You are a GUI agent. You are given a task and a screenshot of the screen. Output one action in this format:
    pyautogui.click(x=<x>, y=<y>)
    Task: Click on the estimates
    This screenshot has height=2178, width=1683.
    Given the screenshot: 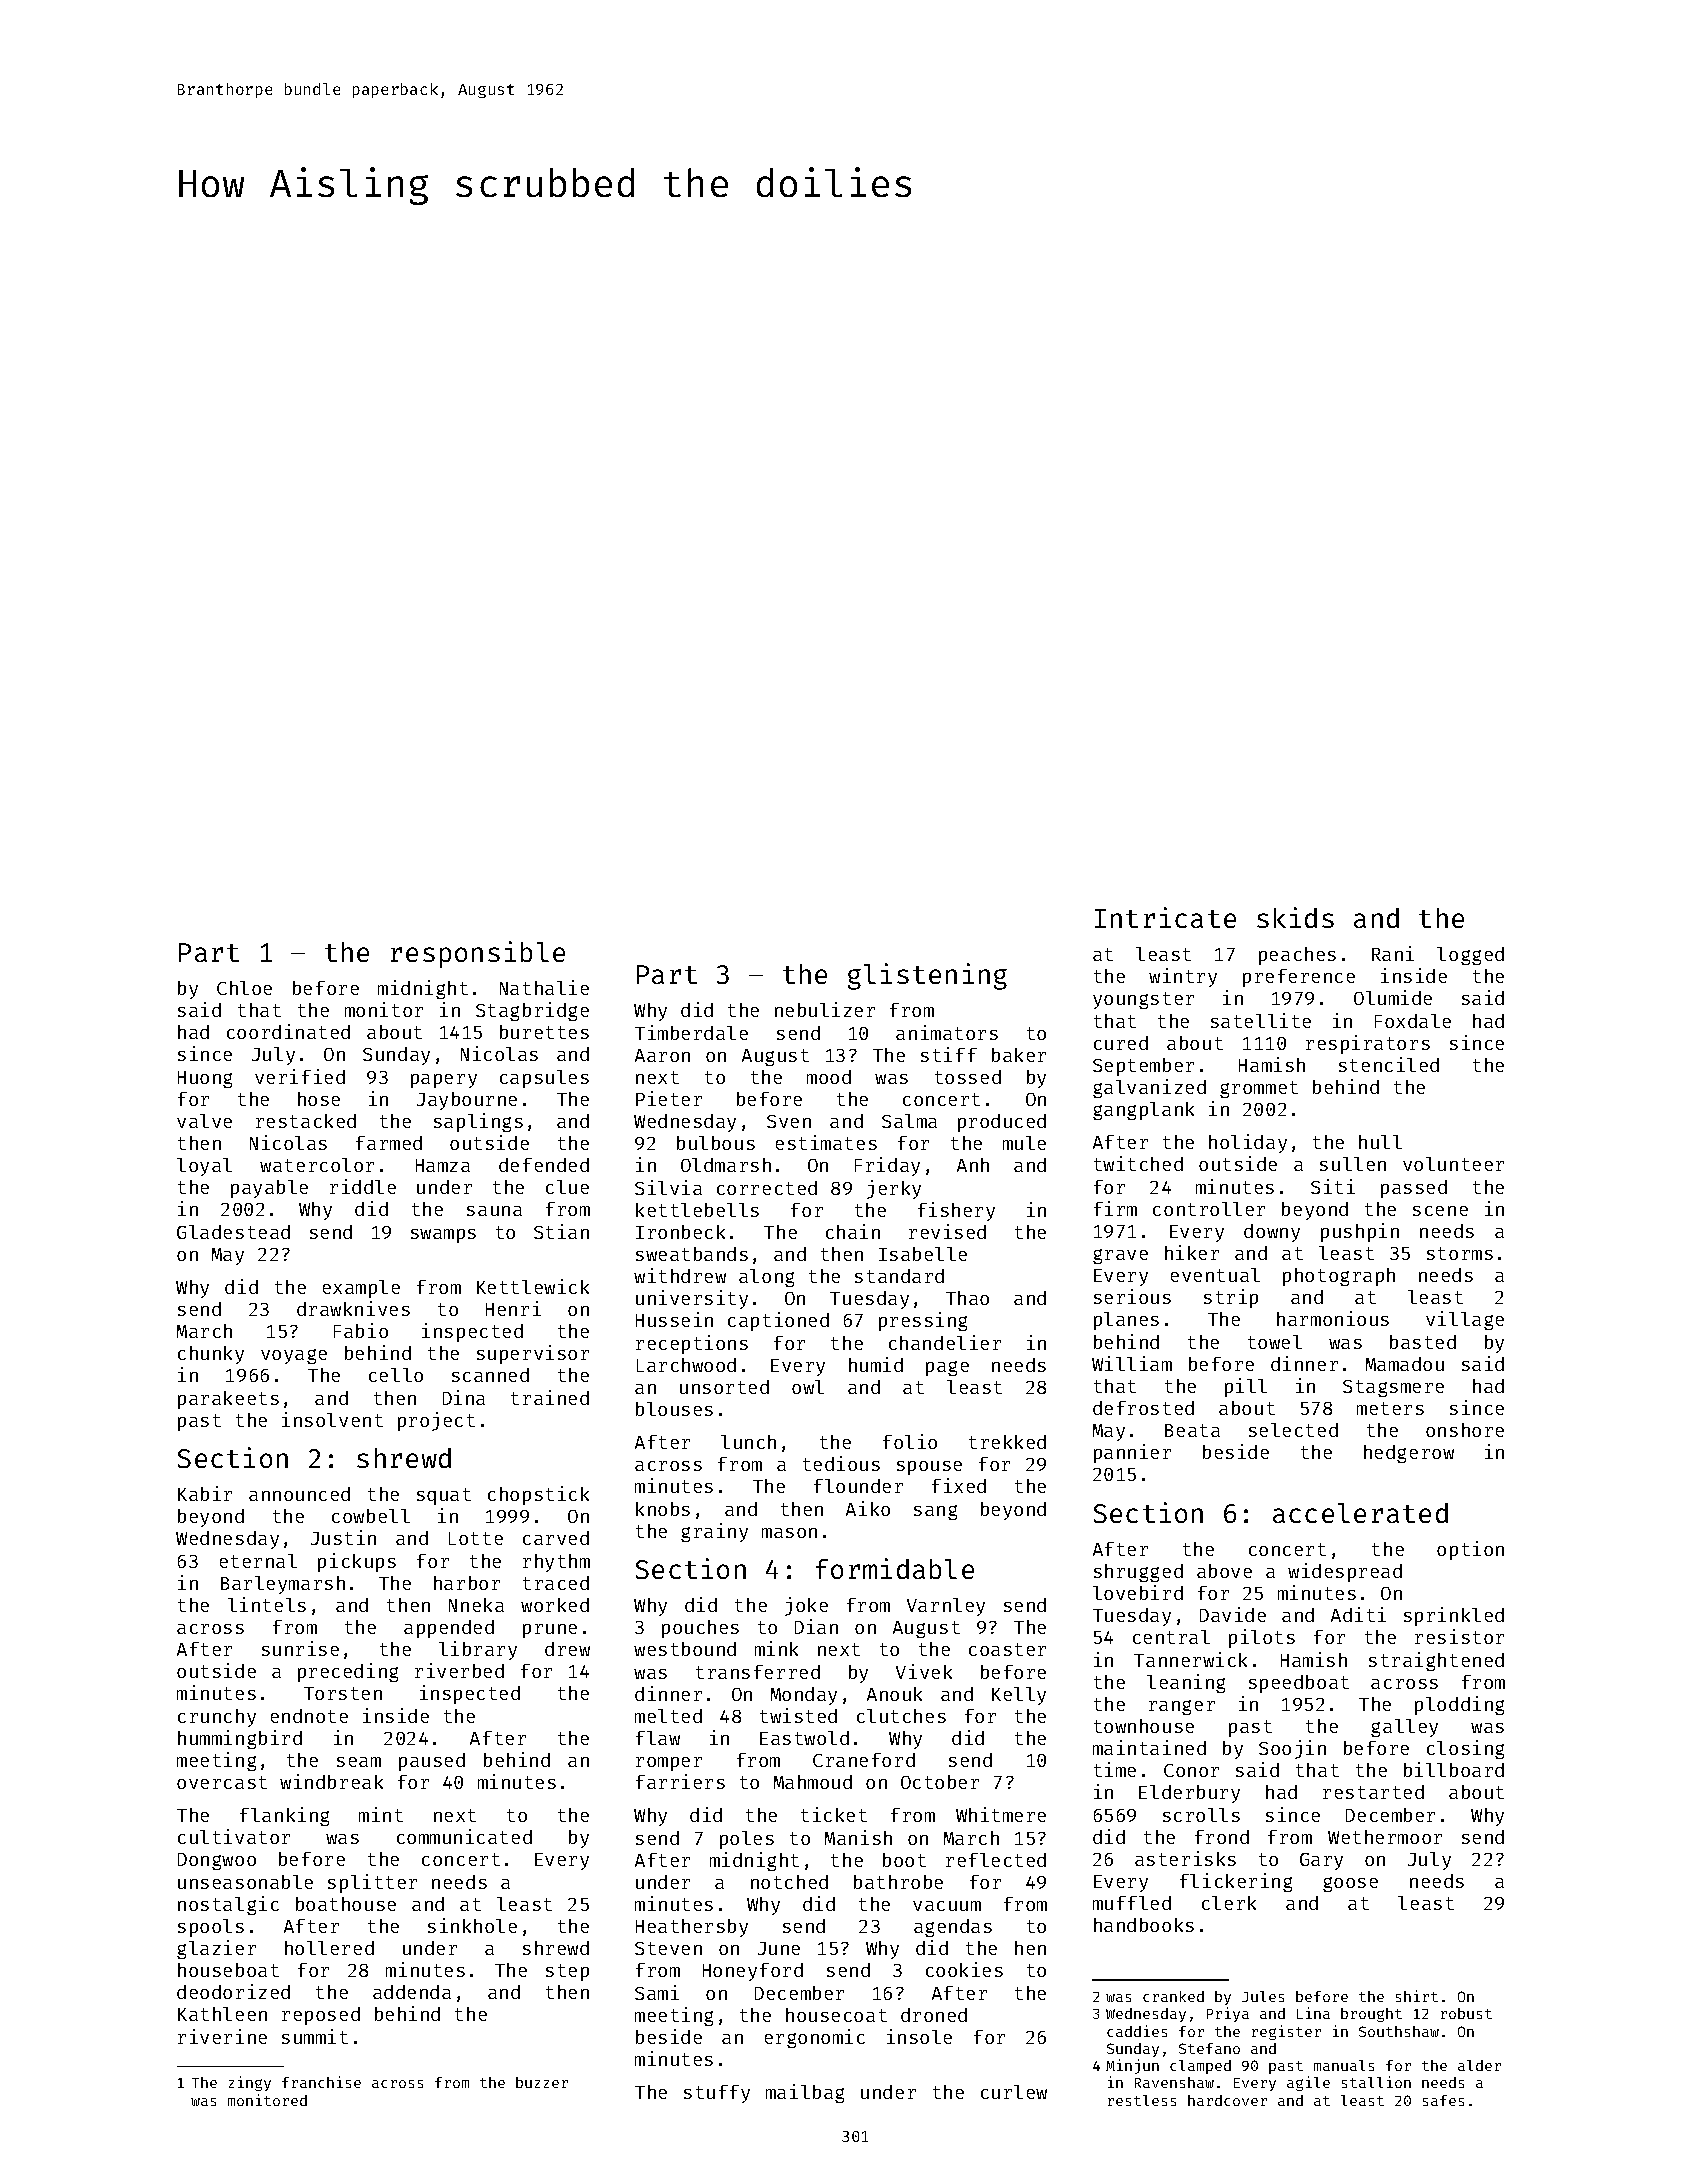 What is the action you would take?
    pyautogui.click(x=826, y=1142)
